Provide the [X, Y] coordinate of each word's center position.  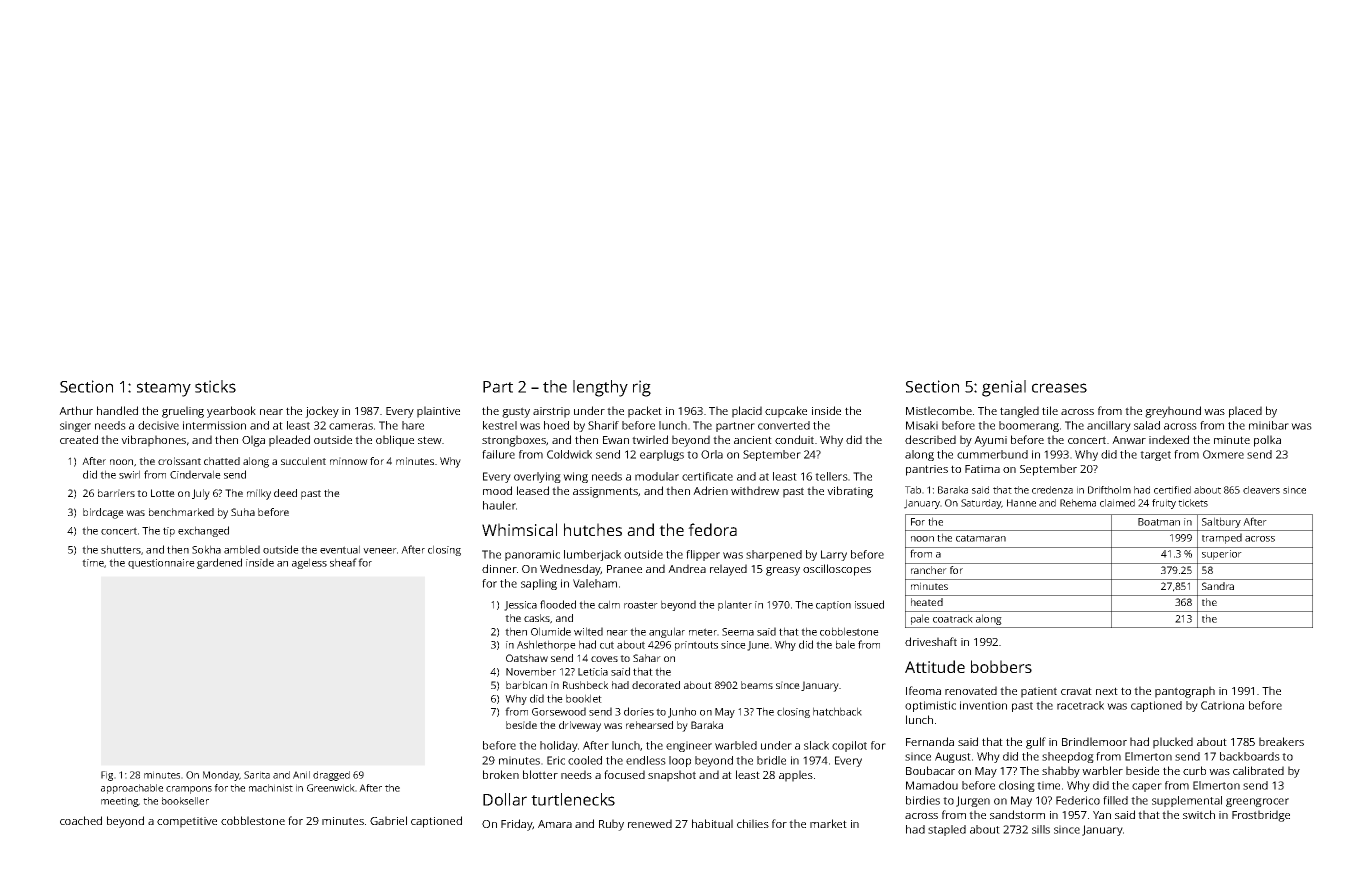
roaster [641, 605]
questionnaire [161, 564]
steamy [164, 389]
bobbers [1001, 666]
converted [784, 425]
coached [81, 820]
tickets [1193, 503]
